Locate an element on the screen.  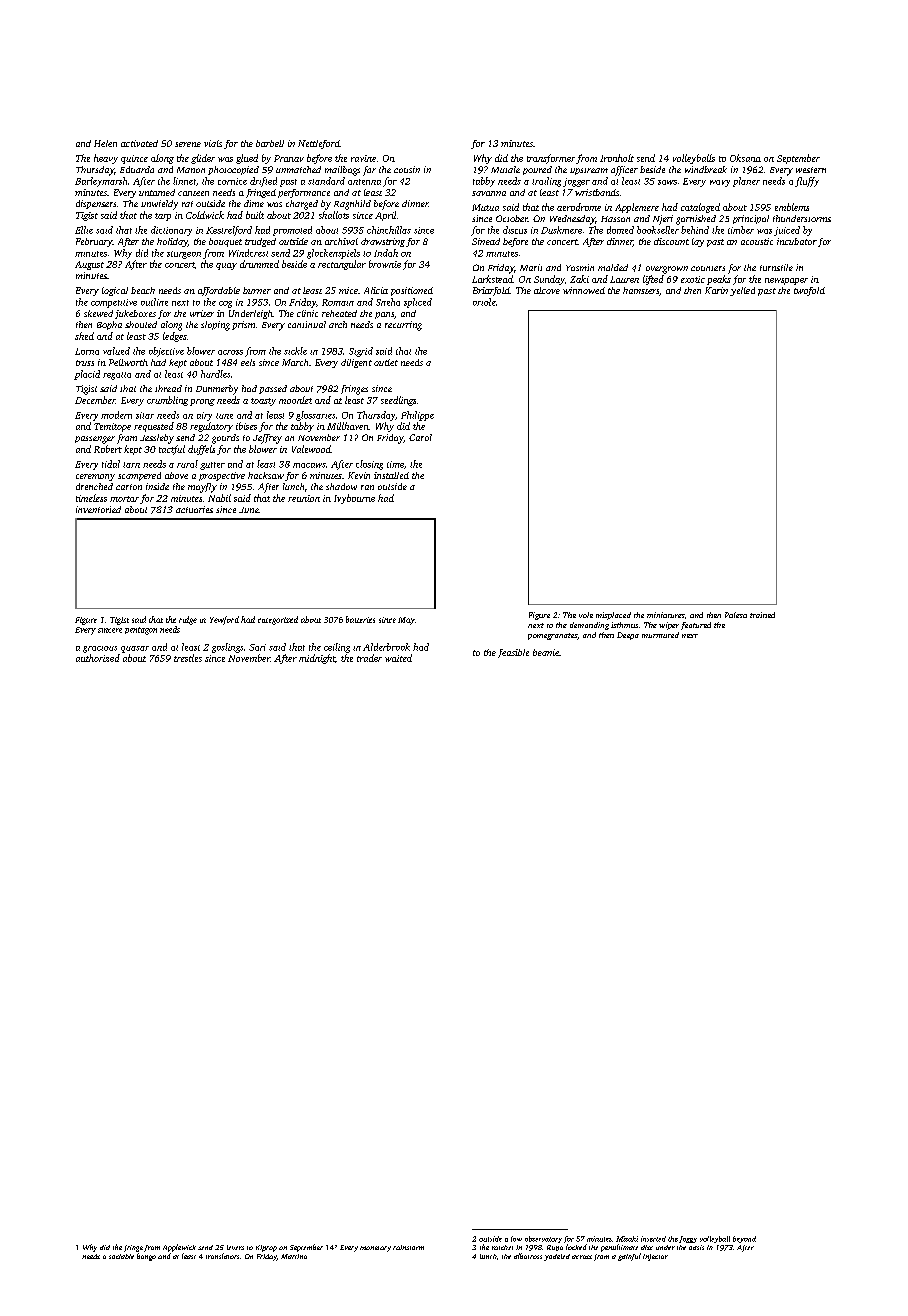
translators is located at coordinates (222, 1256).
